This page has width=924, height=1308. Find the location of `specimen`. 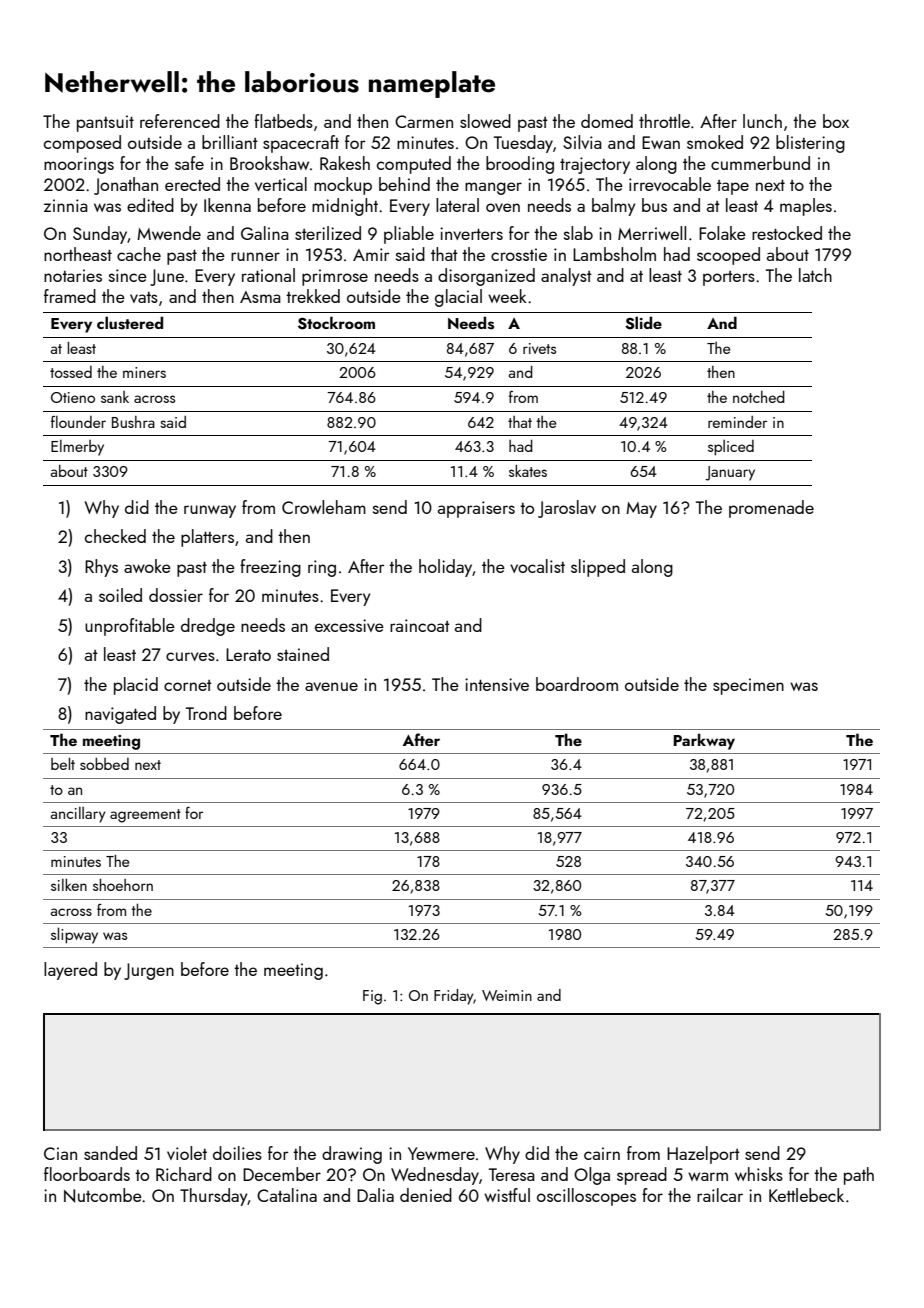

specimen is located at coordinates (748, 686).
